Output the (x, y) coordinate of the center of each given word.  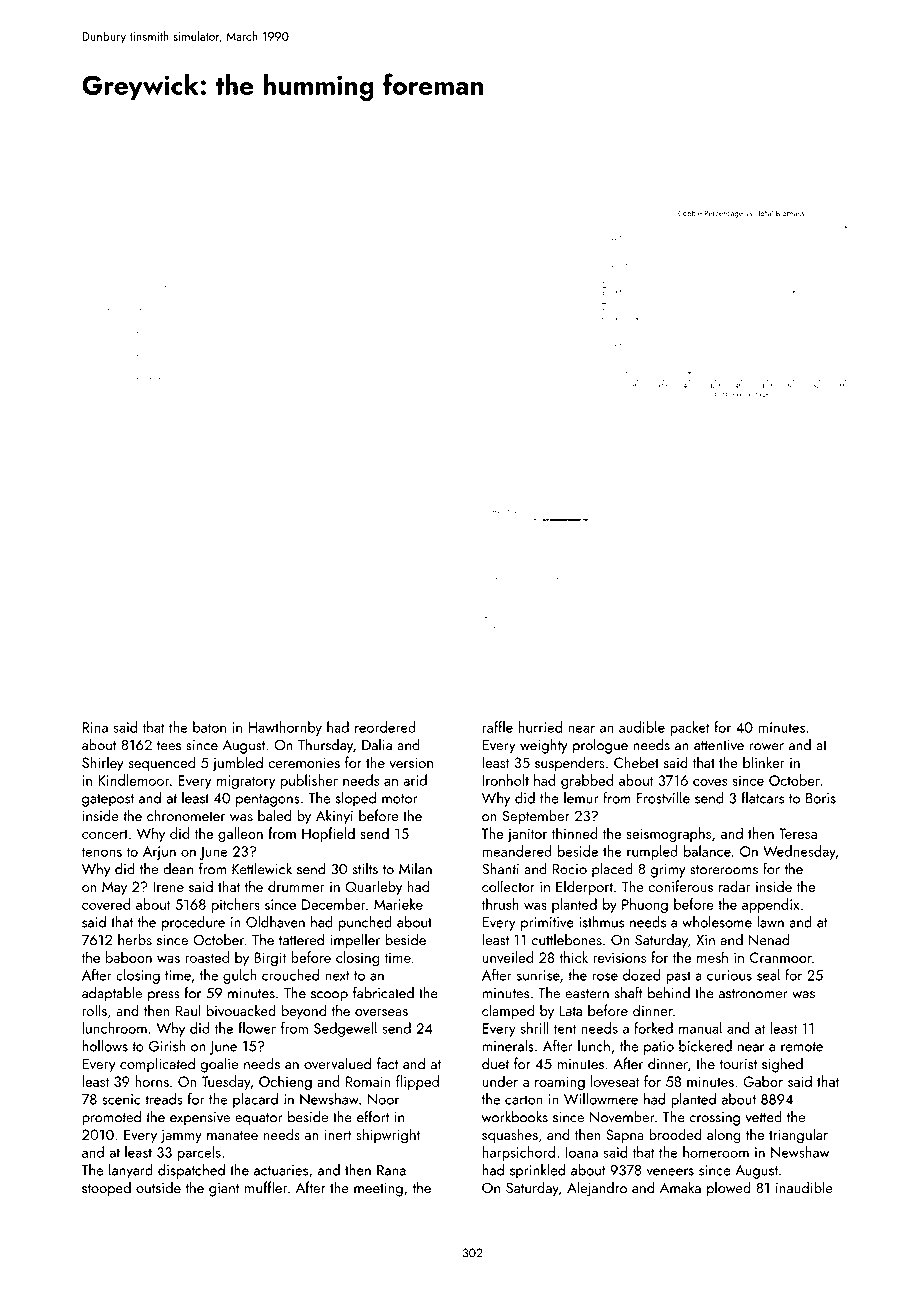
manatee (232, 1135)
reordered (385, 727)
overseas (381, 1012)
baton (209, 727)
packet (690, 728)
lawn (770, 922)
